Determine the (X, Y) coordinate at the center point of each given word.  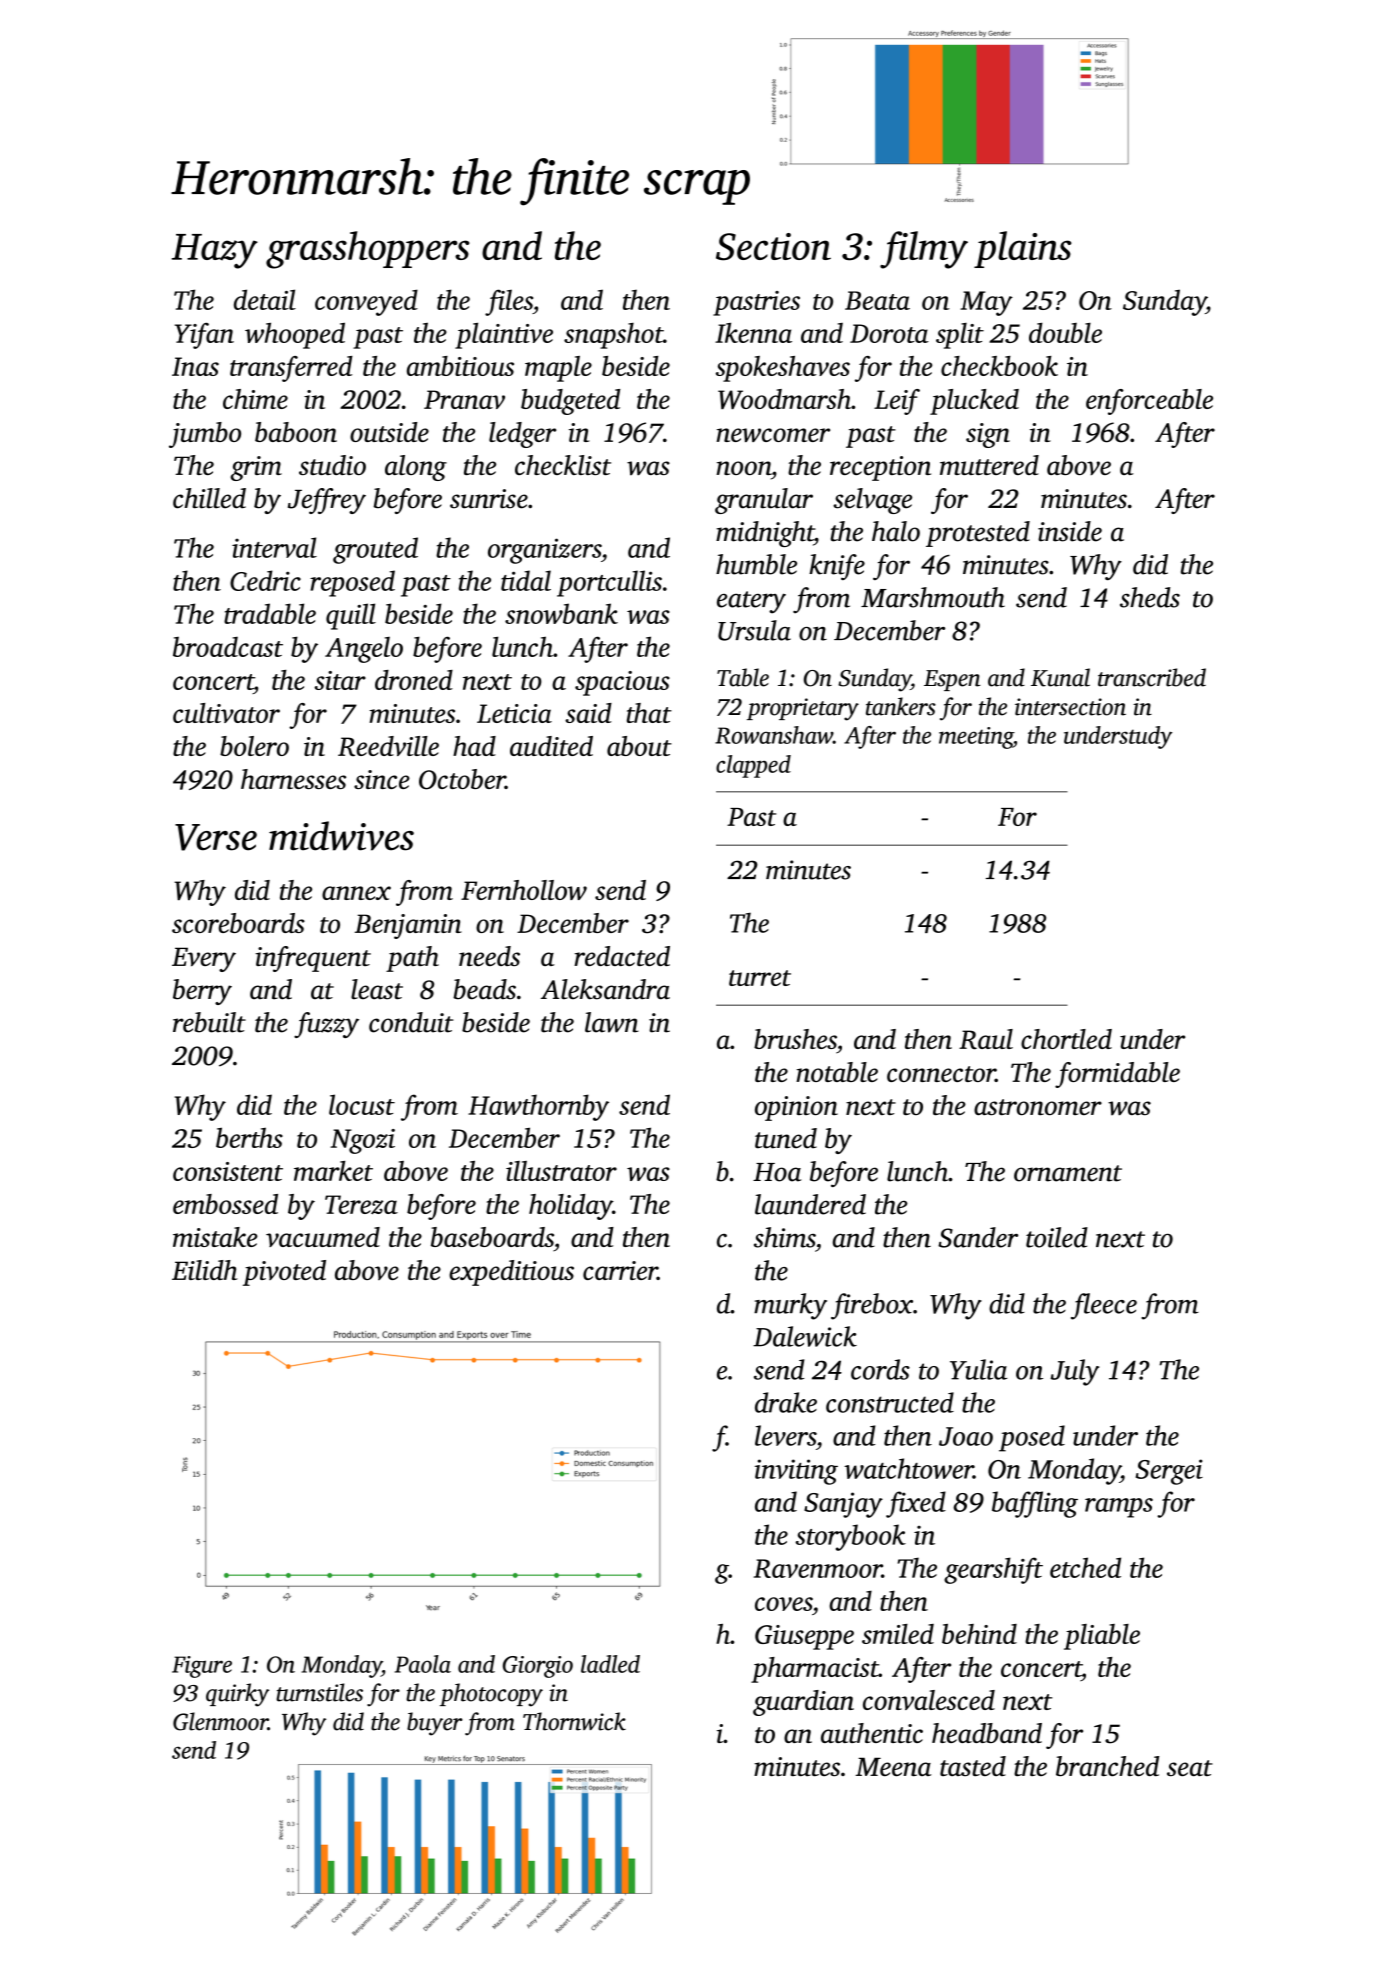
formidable (1117, 1075)
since (382, 779)
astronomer (1038, 1107)
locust (362, 1104)
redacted (622, 956)
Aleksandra (605, 989)
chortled (1066, 1039)
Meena (893, 1767)
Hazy (215, 251)
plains (1023, 249)
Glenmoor (220, 1721)
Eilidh (205, 1270)
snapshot (613, 336)
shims (784, 1237)
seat (1190, 1768)
